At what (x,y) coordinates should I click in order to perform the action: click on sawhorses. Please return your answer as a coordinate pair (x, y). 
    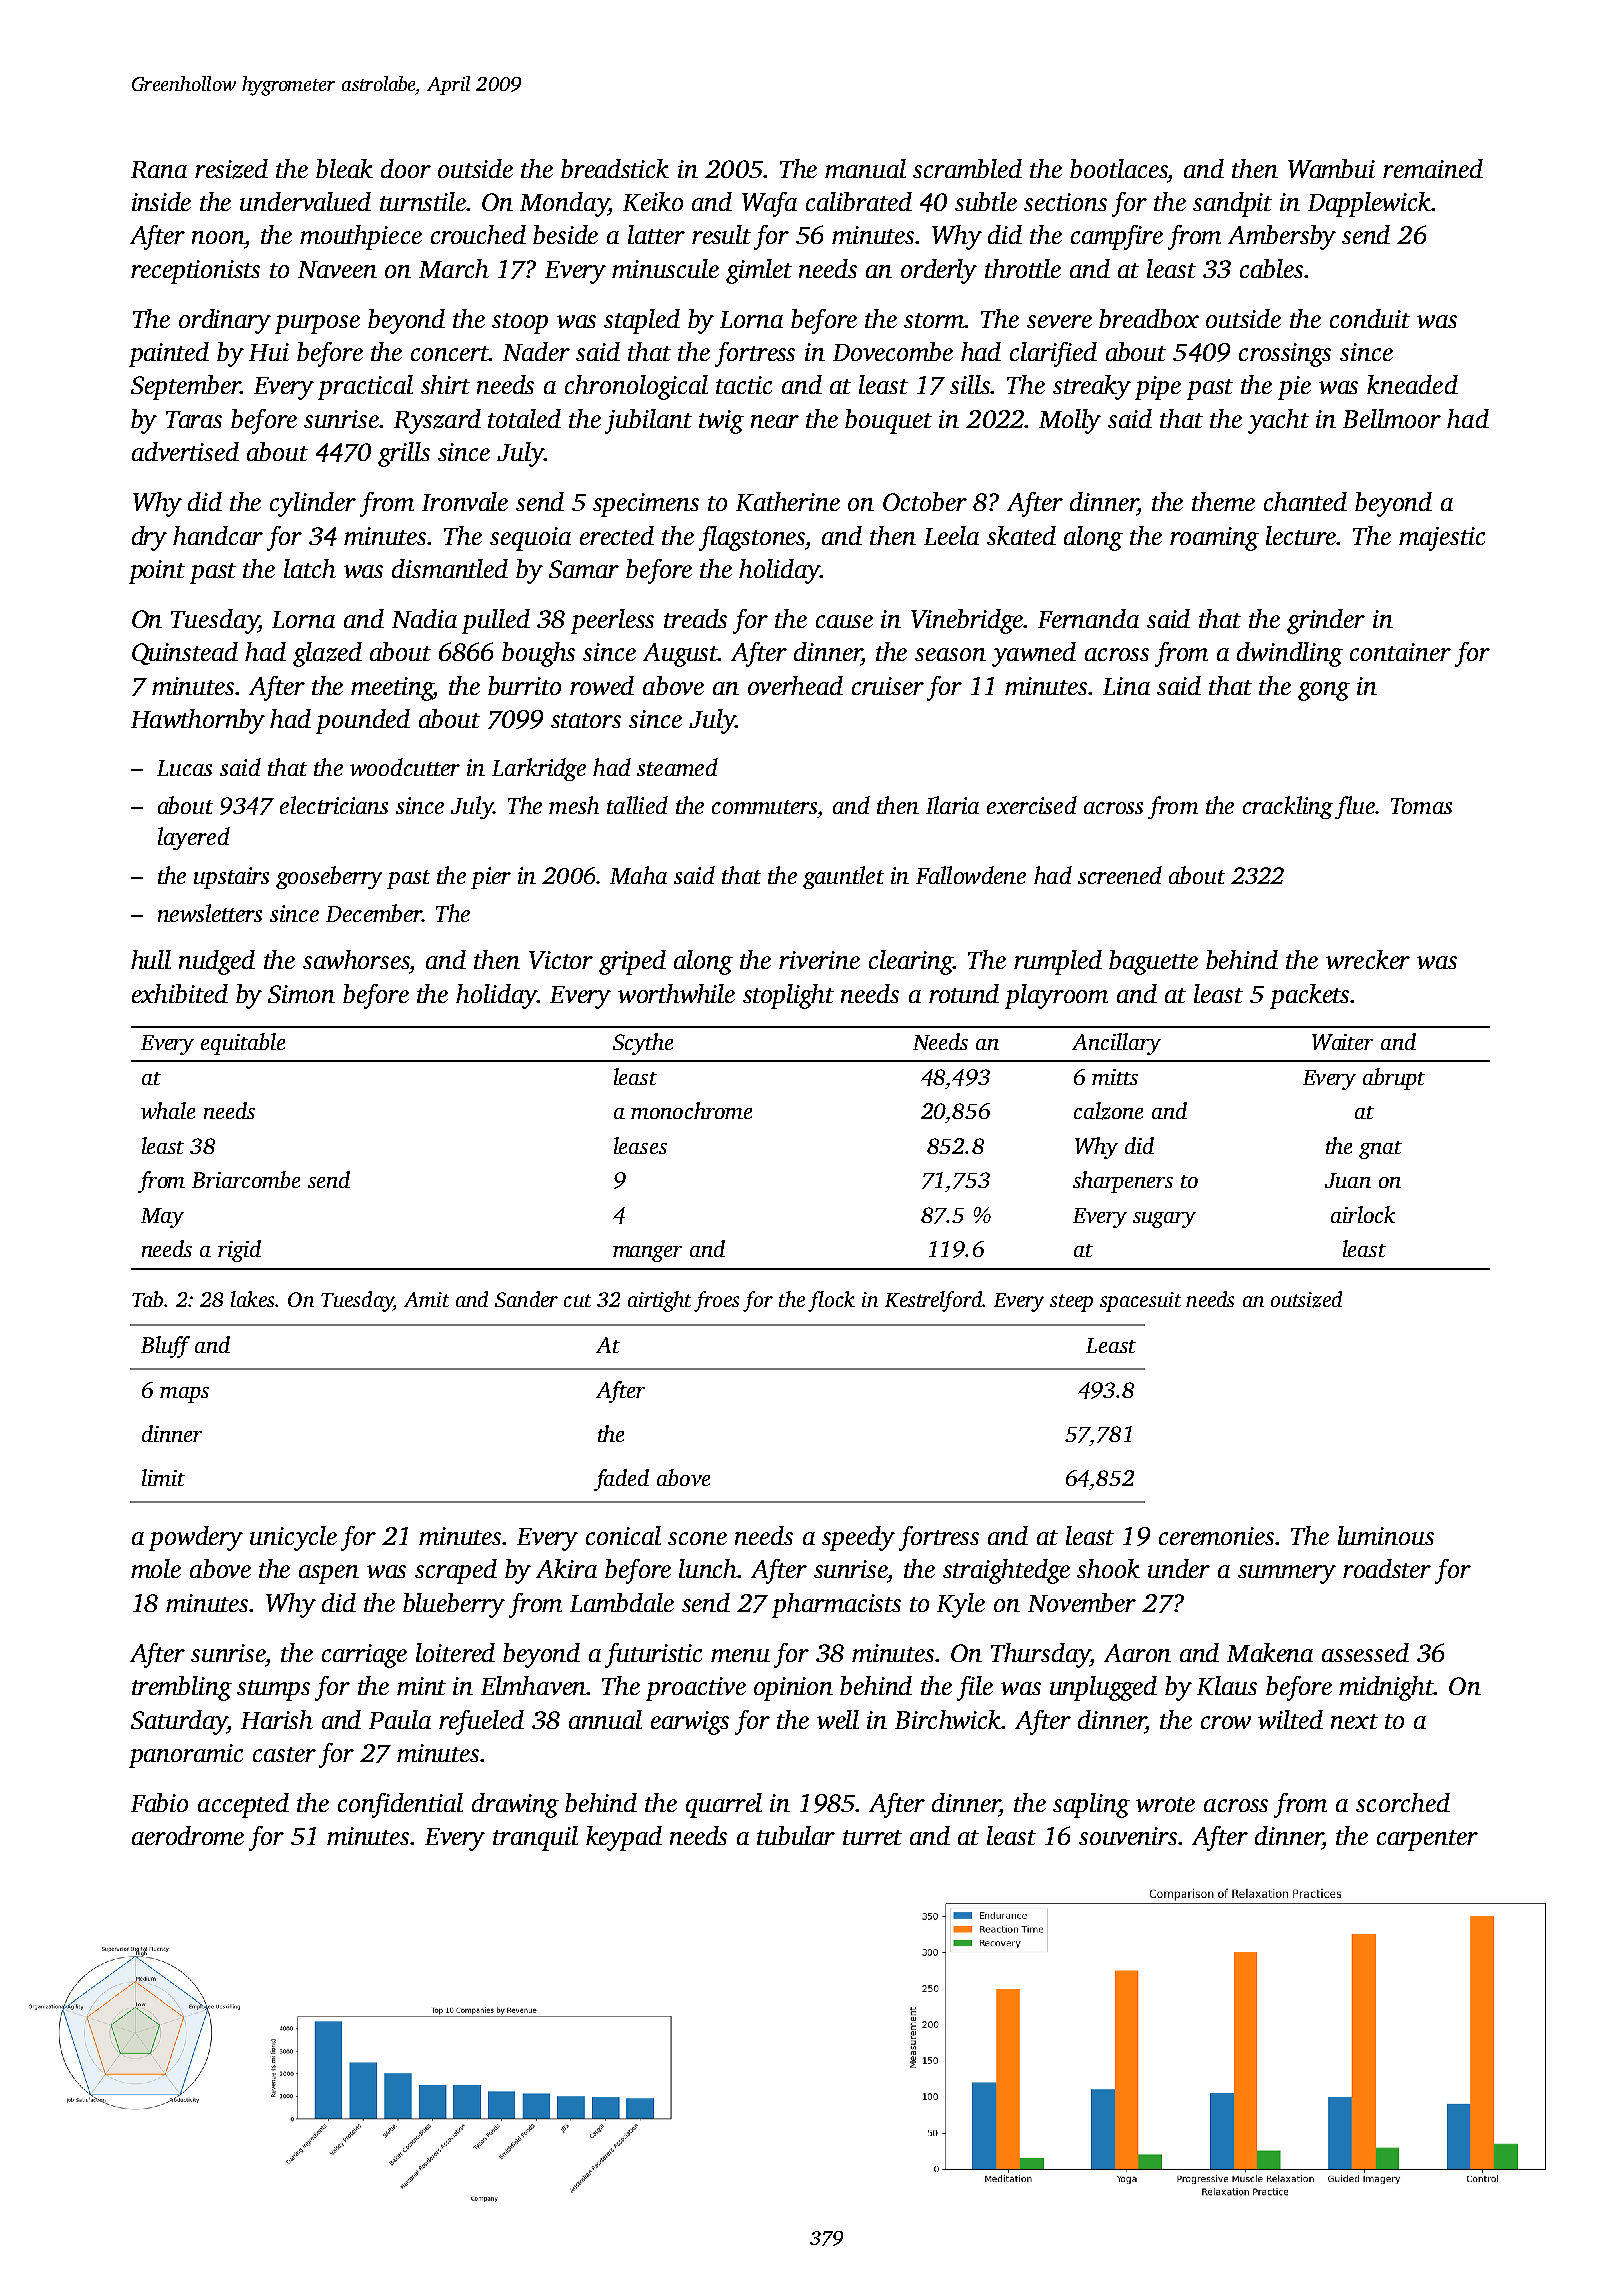
    Looking at the image, I should click on (356, 959).
